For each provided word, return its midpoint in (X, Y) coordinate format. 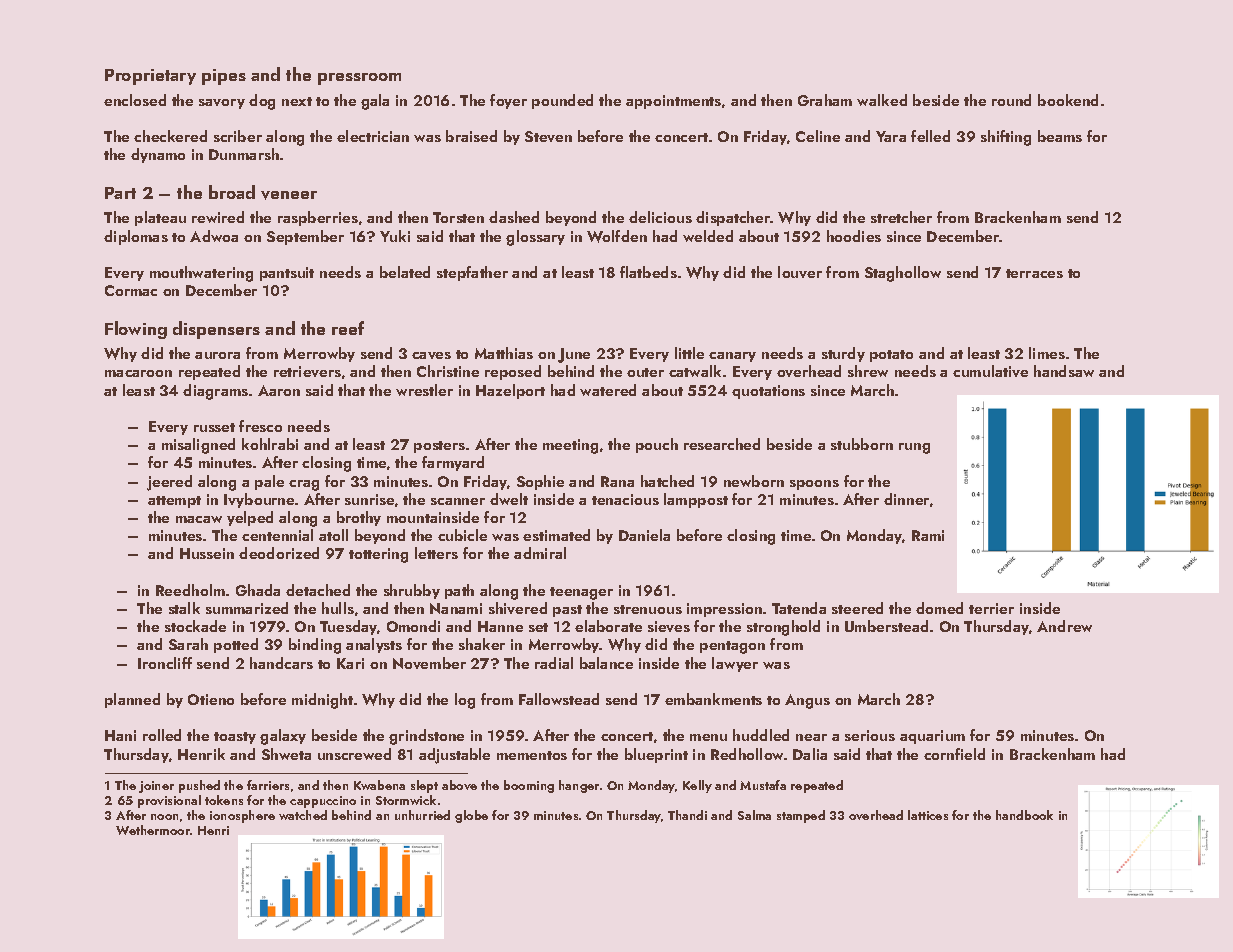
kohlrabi (270, 444)
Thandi (687, 815)
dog (262, 102)
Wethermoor (153, 830)
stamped (801, 816)
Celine (818, 136)
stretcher (901, 217)
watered (608, 390)
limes (1047, 353)
